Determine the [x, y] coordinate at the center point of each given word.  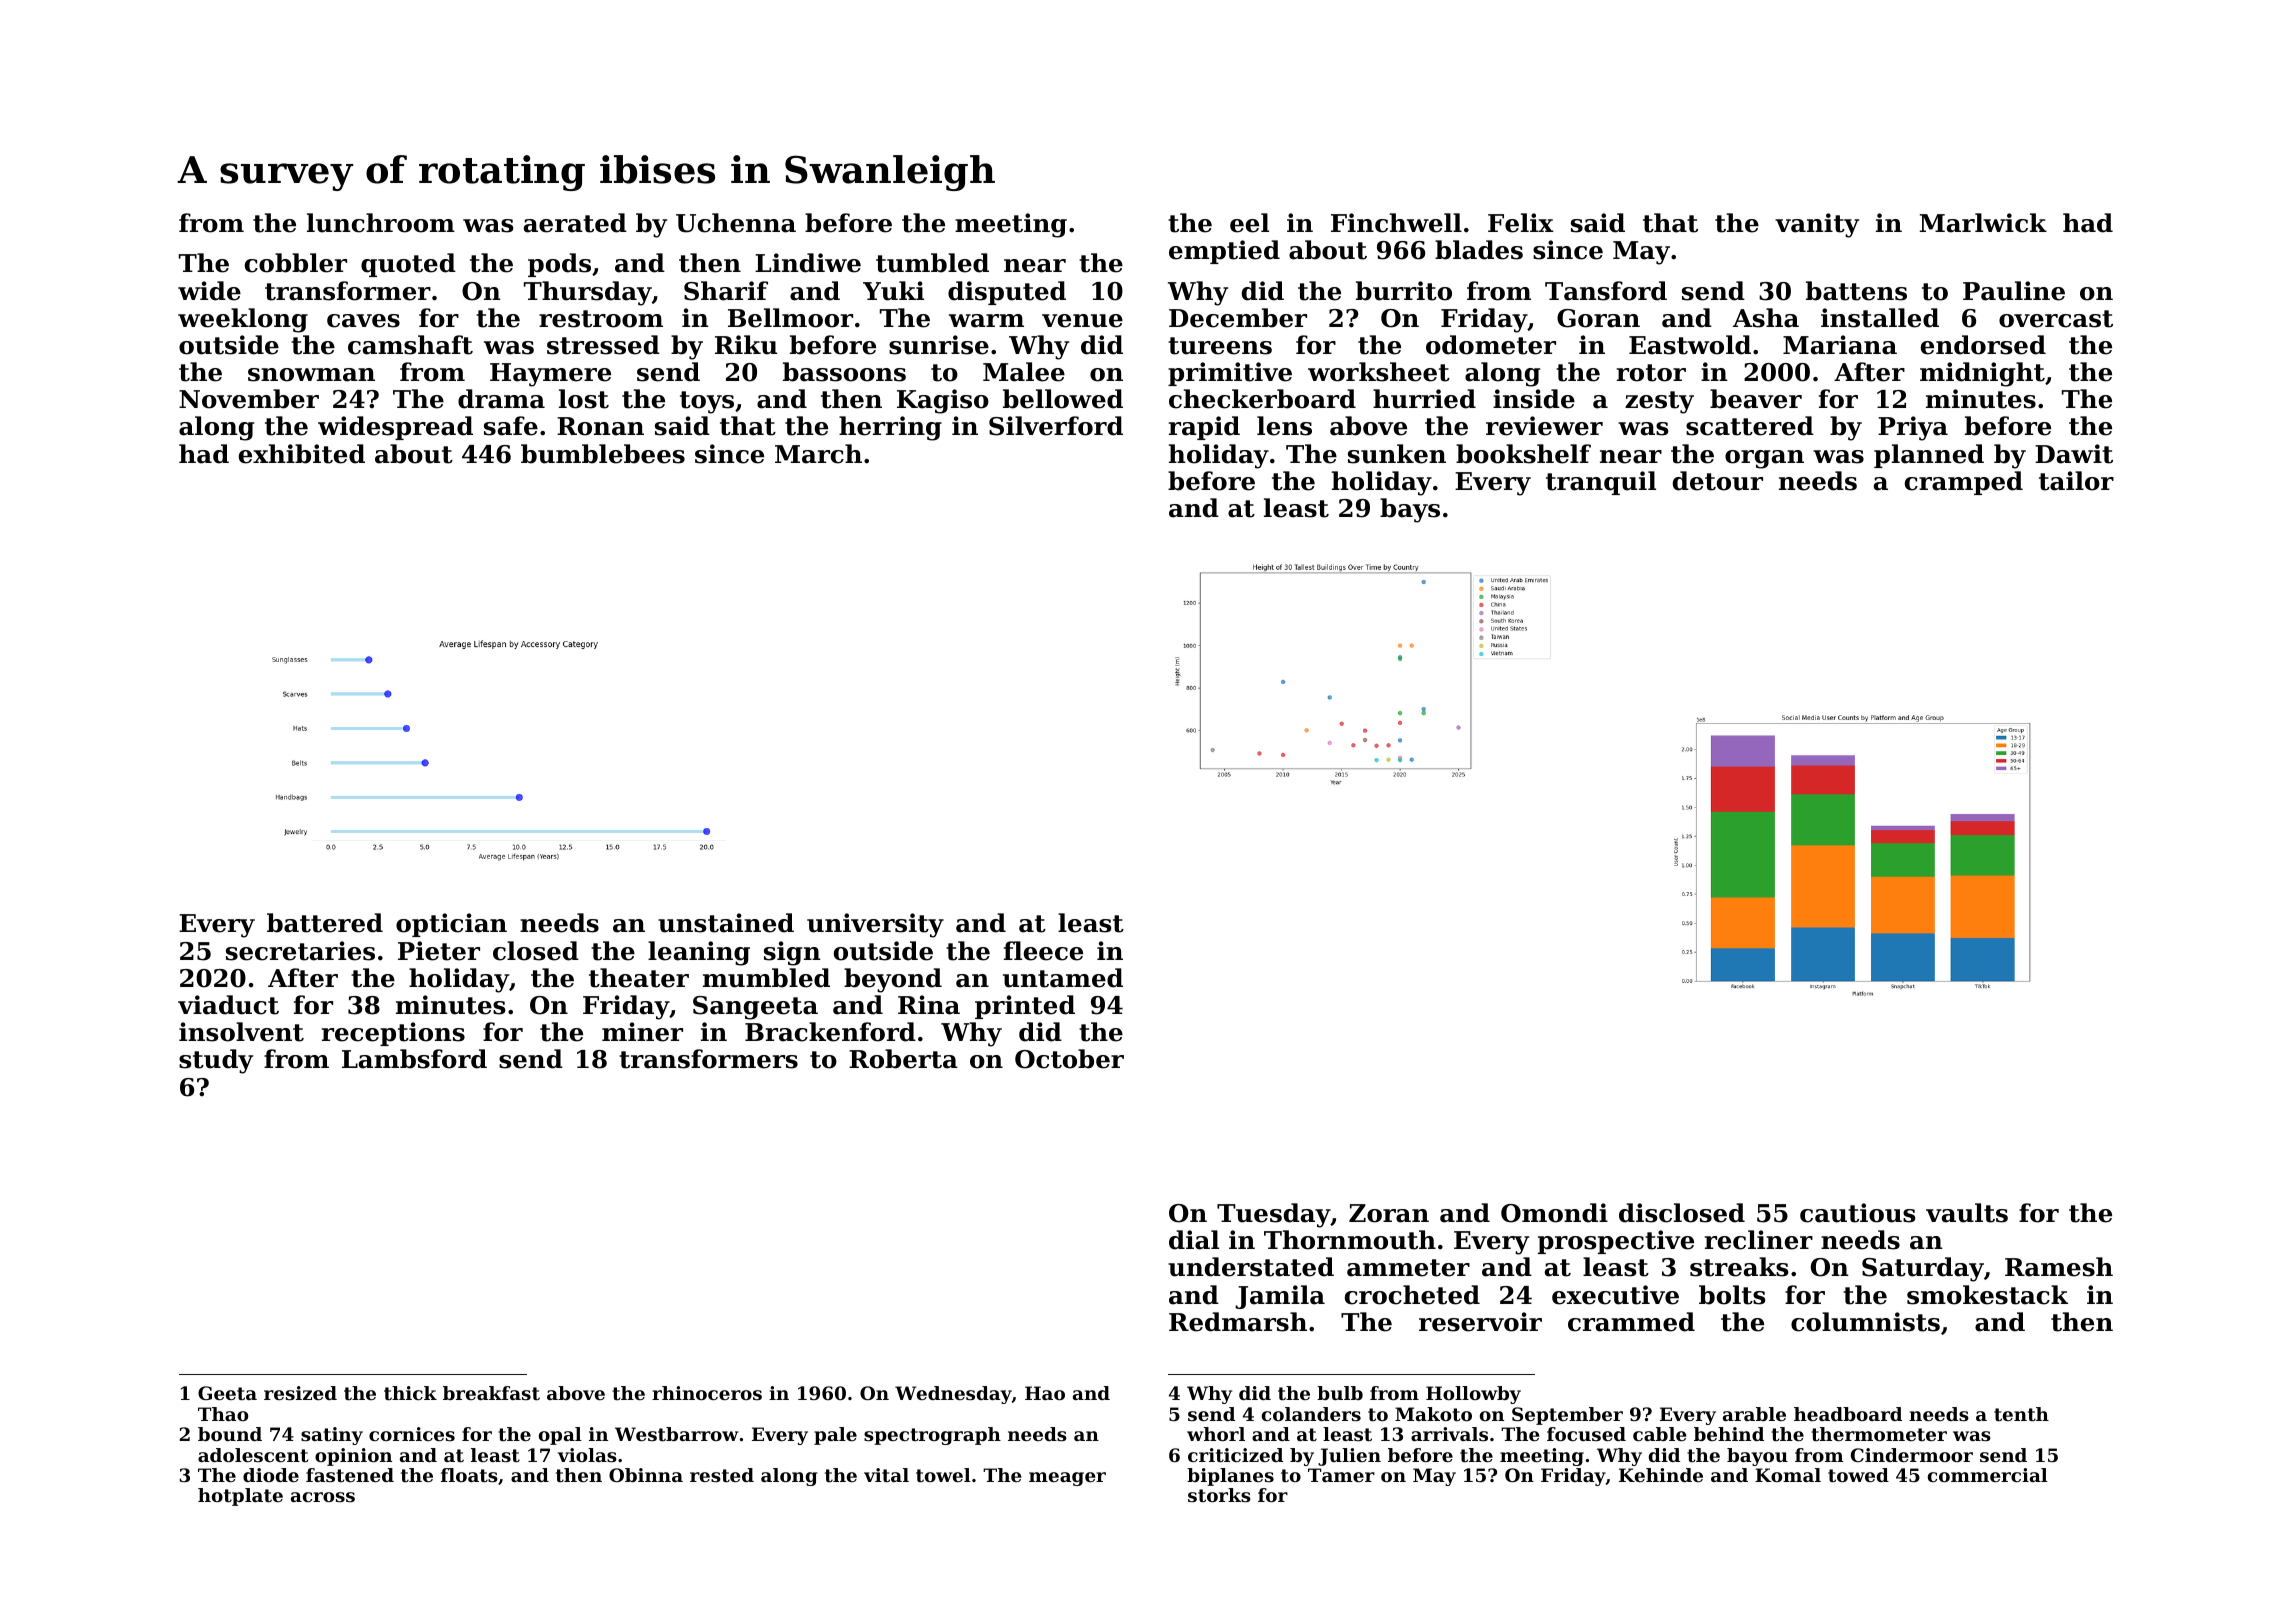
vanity [1817, 225]
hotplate [240, 1497]
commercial [1988, 1475]
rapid [1204, 428]
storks [1219, 1495]
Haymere [550, 375]
